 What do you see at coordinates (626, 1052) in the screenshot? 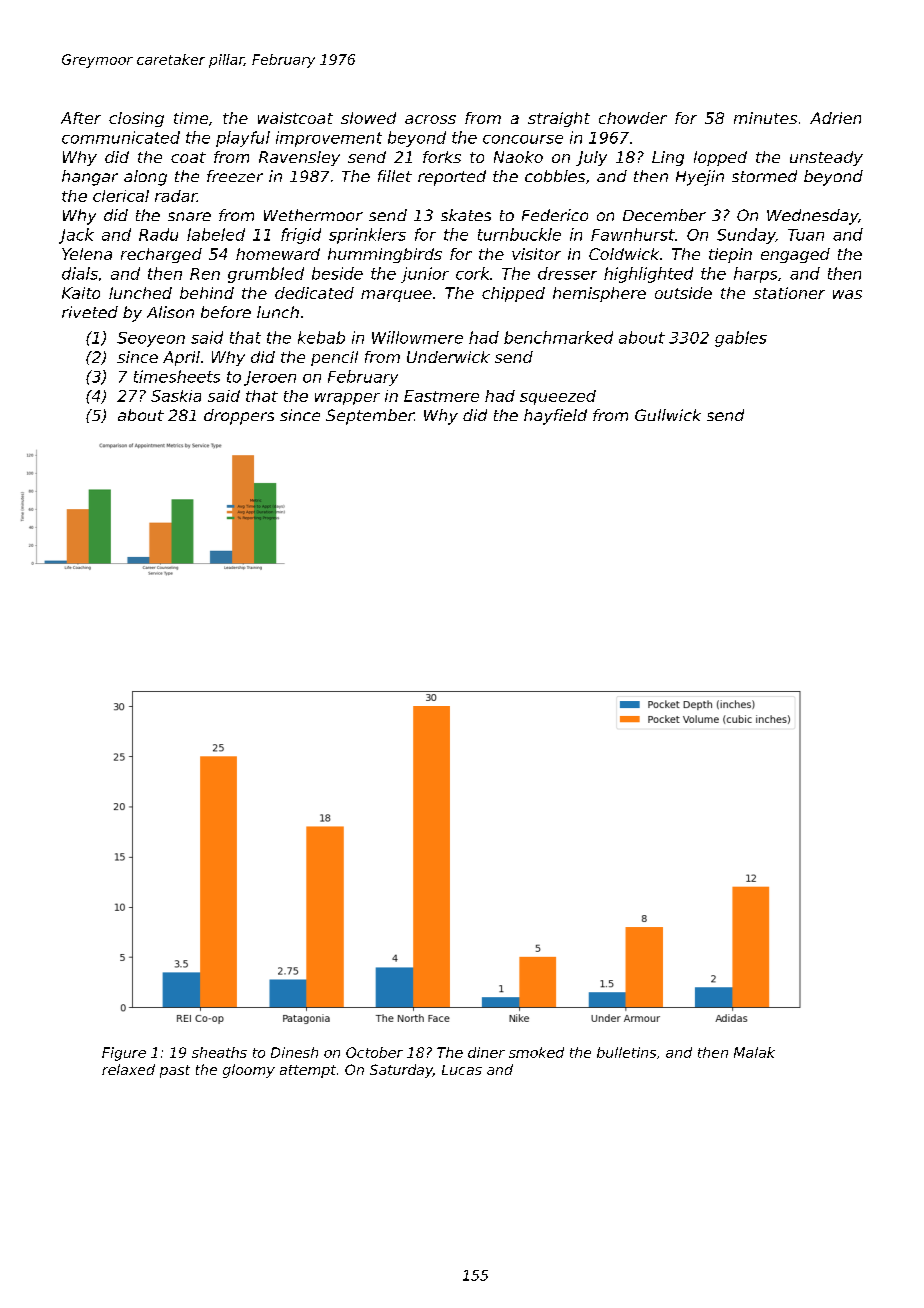
I see `bulletins` at bounding box center [626, 1052].
